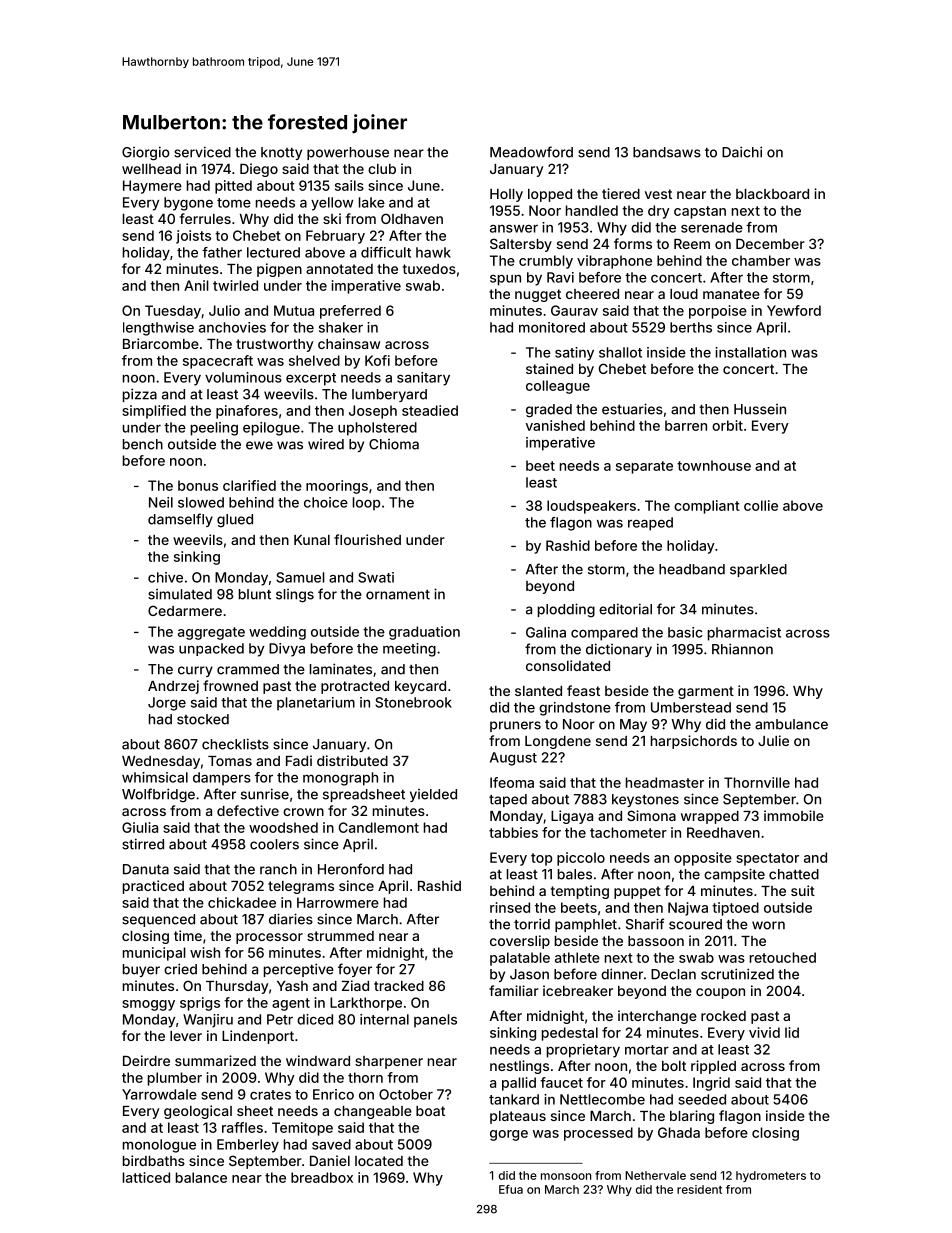 This screenshot has width=952, height=1233. What do you see at coordinates (667, 152) in the screenshot?
I see `bandsaws` at bounding box center [667, 152].
